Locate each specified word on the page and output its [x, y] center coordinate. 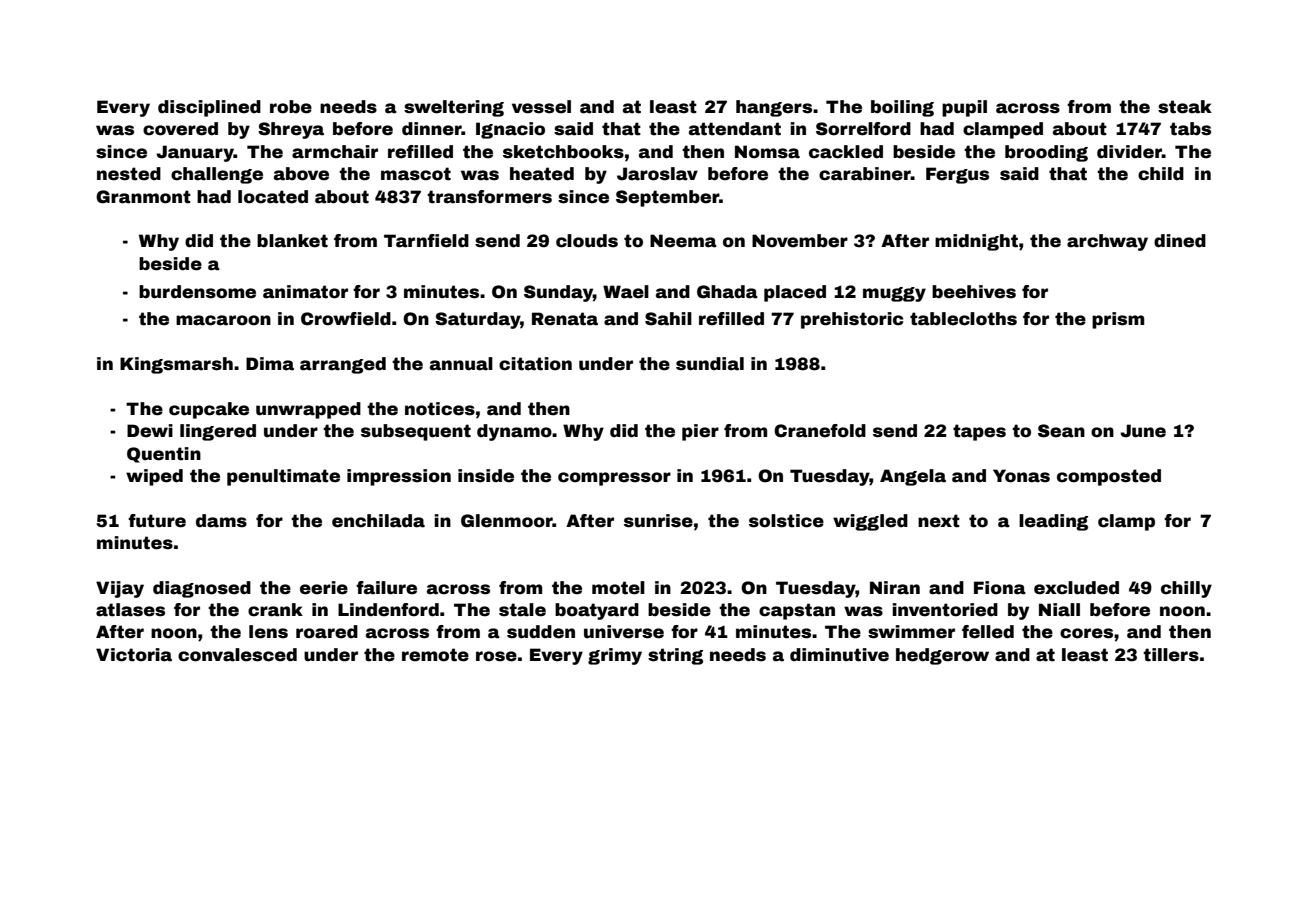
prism [1118, 320]
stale [522, 610]
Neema [683, 241]
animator [305, 292]
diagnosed [202, 589]
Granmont [143, 197]
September [667, 198]
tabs [1190, 129]
